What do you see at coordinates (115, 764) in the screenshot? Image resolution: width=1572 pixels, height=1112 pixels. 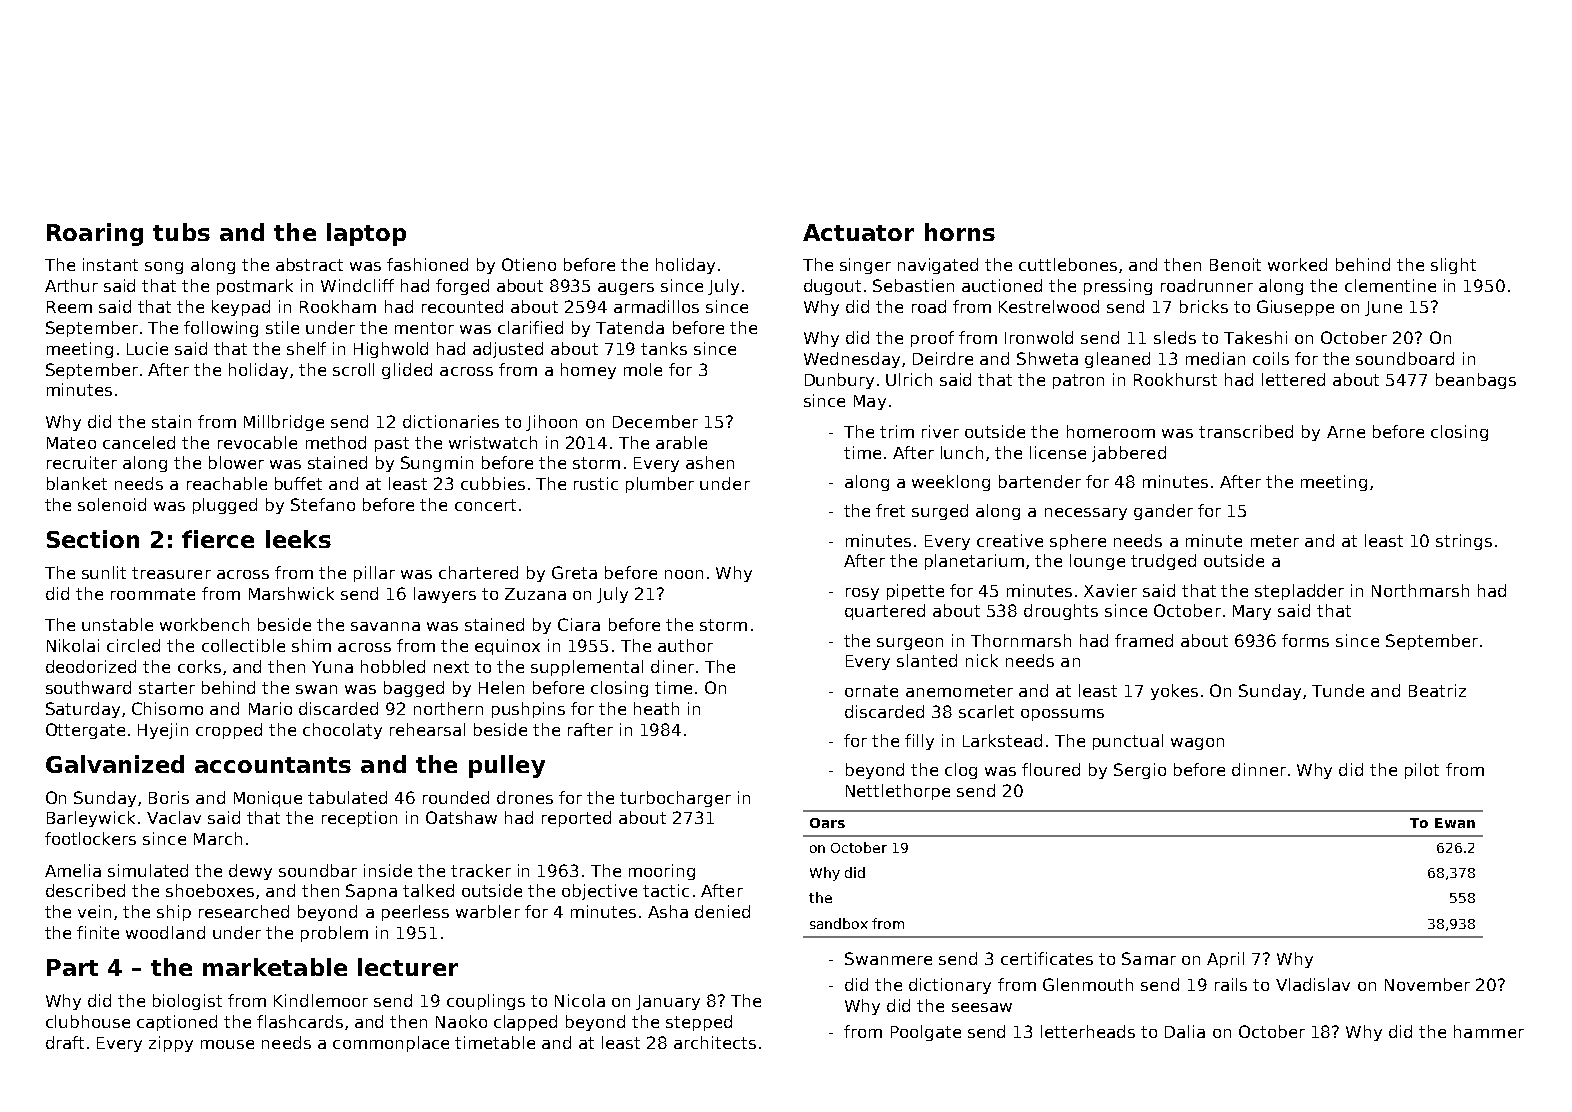 I see `Galvanized` at bounding box center [115, 764].
